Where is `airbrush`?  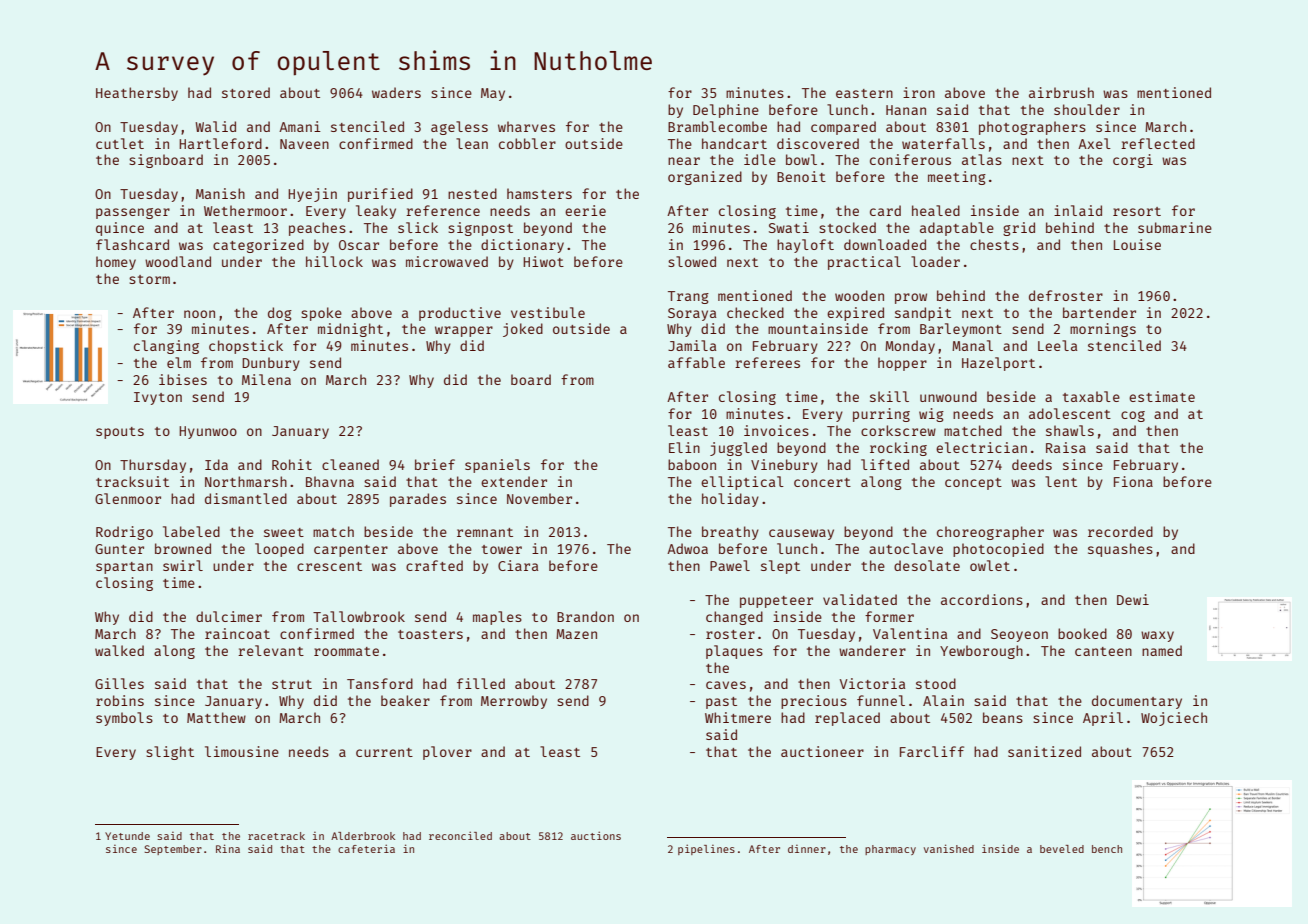 airbrush is located at coordinates (1061, 92).
